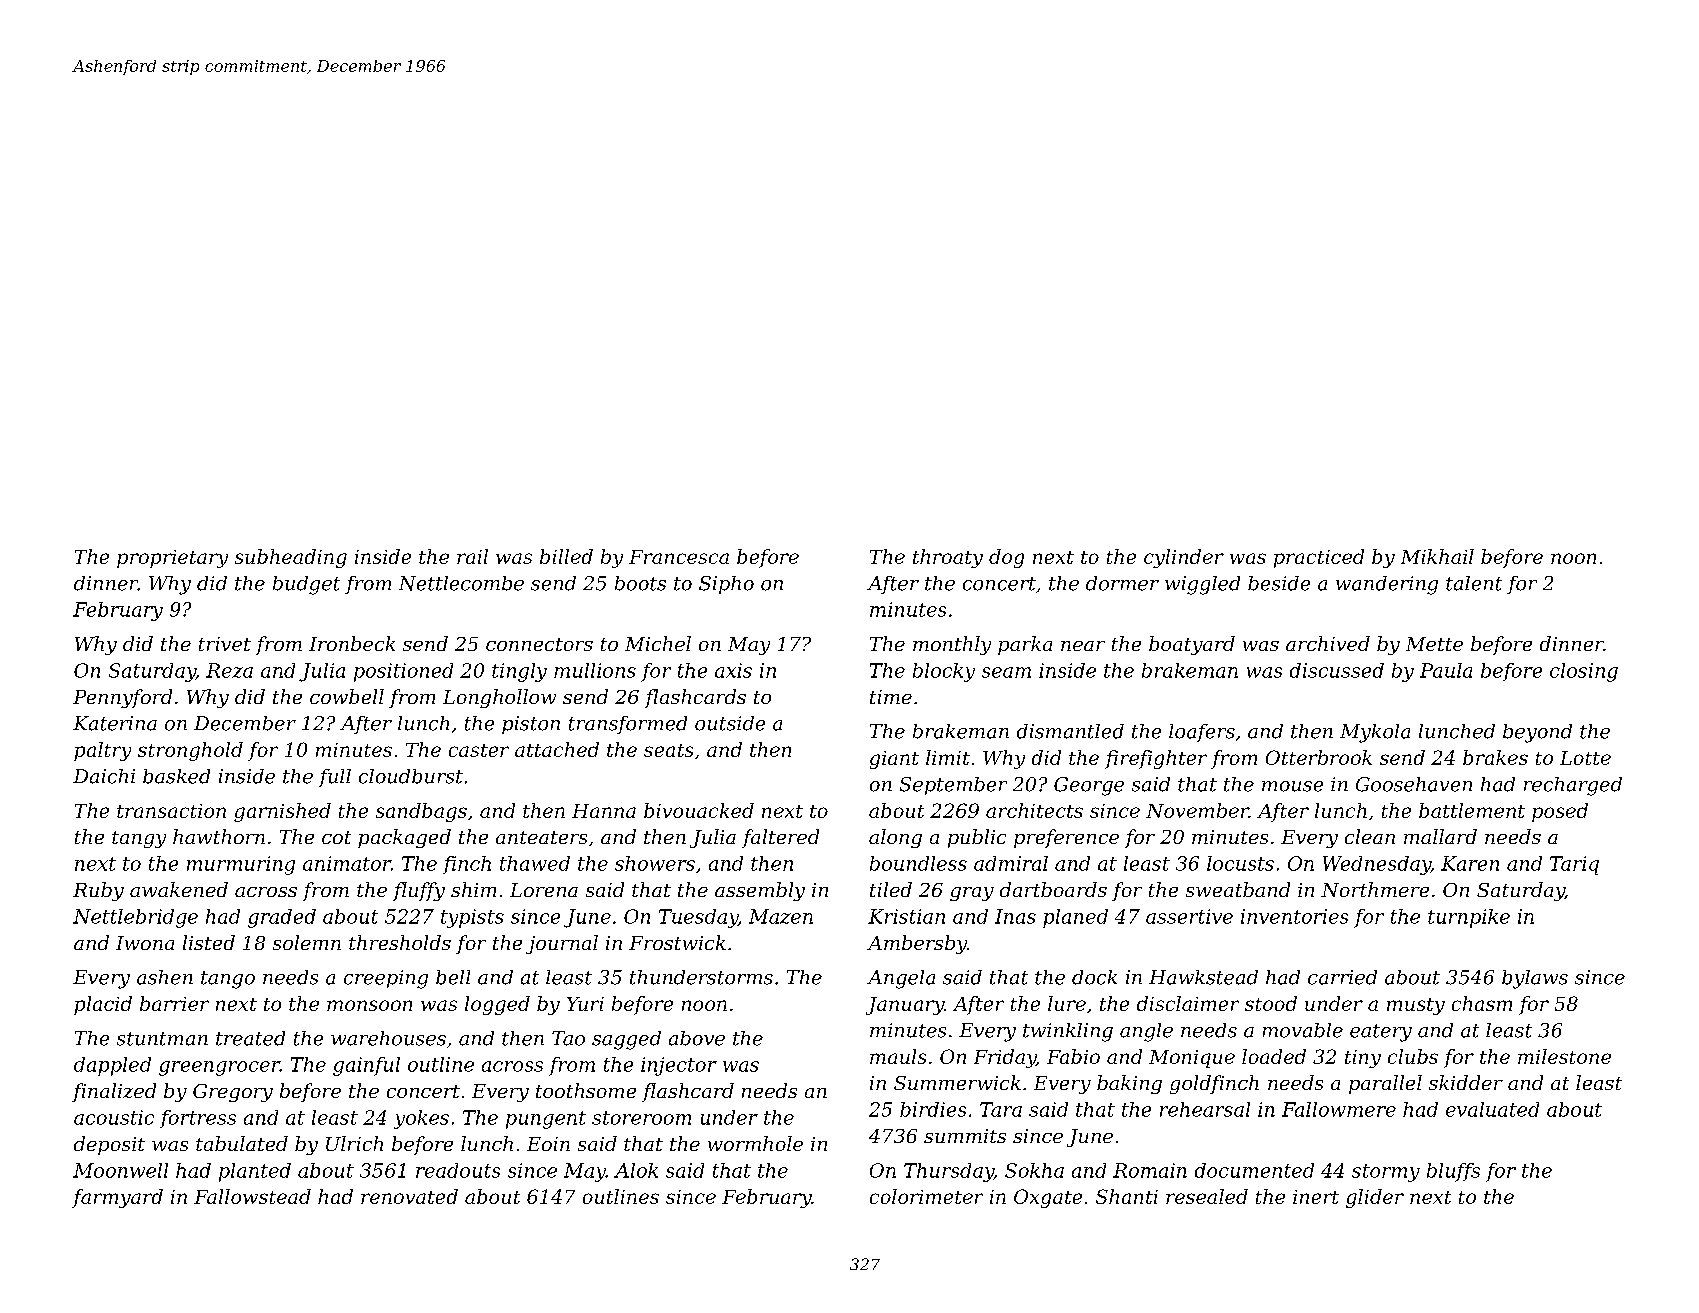 Image resolution: width=1699 pixels, height=1313 pixels. I want to click on Francesca, so click(679, 557).
